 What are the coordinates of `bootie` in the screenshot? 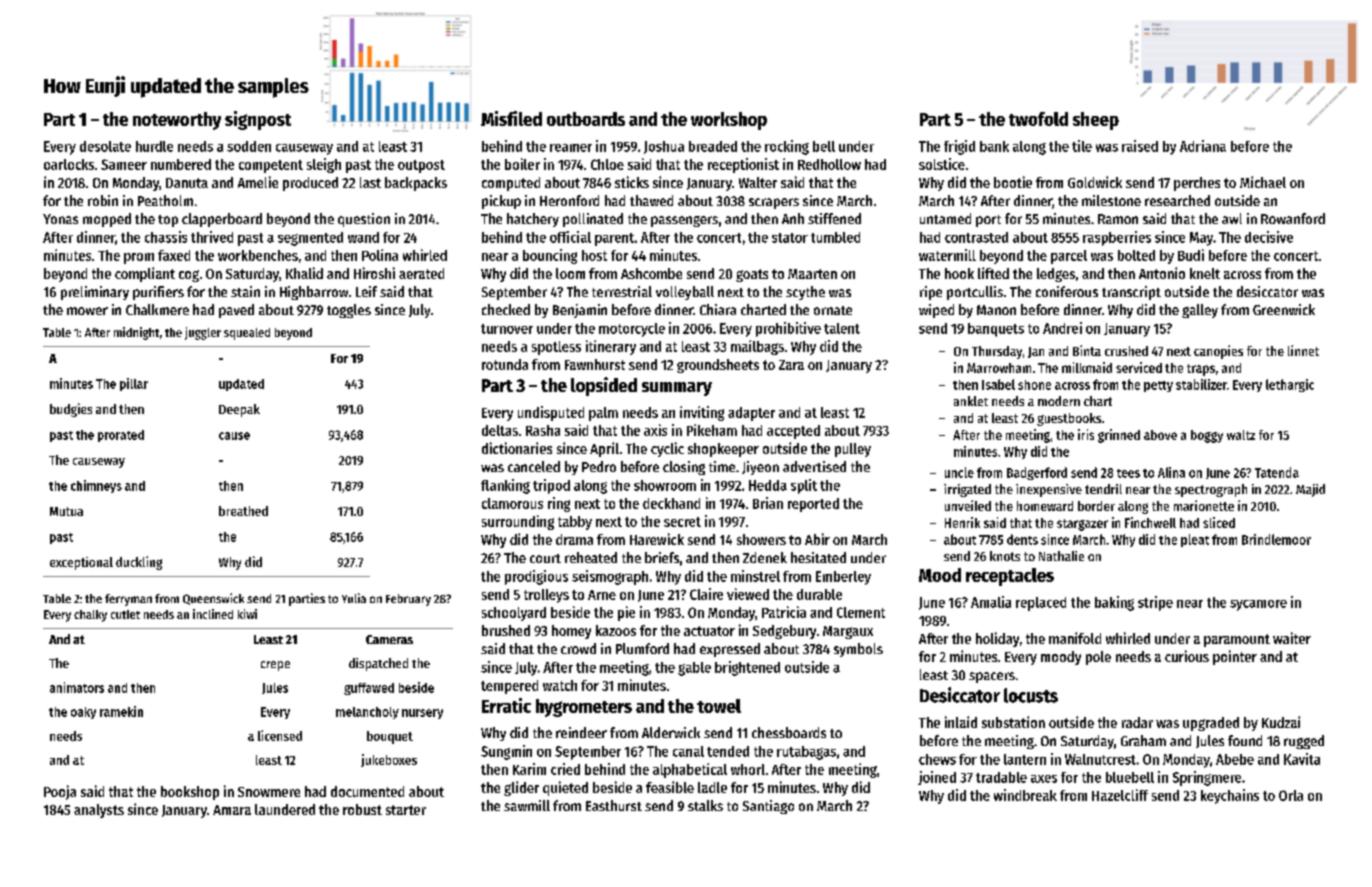 It's located at (1013, 182).
